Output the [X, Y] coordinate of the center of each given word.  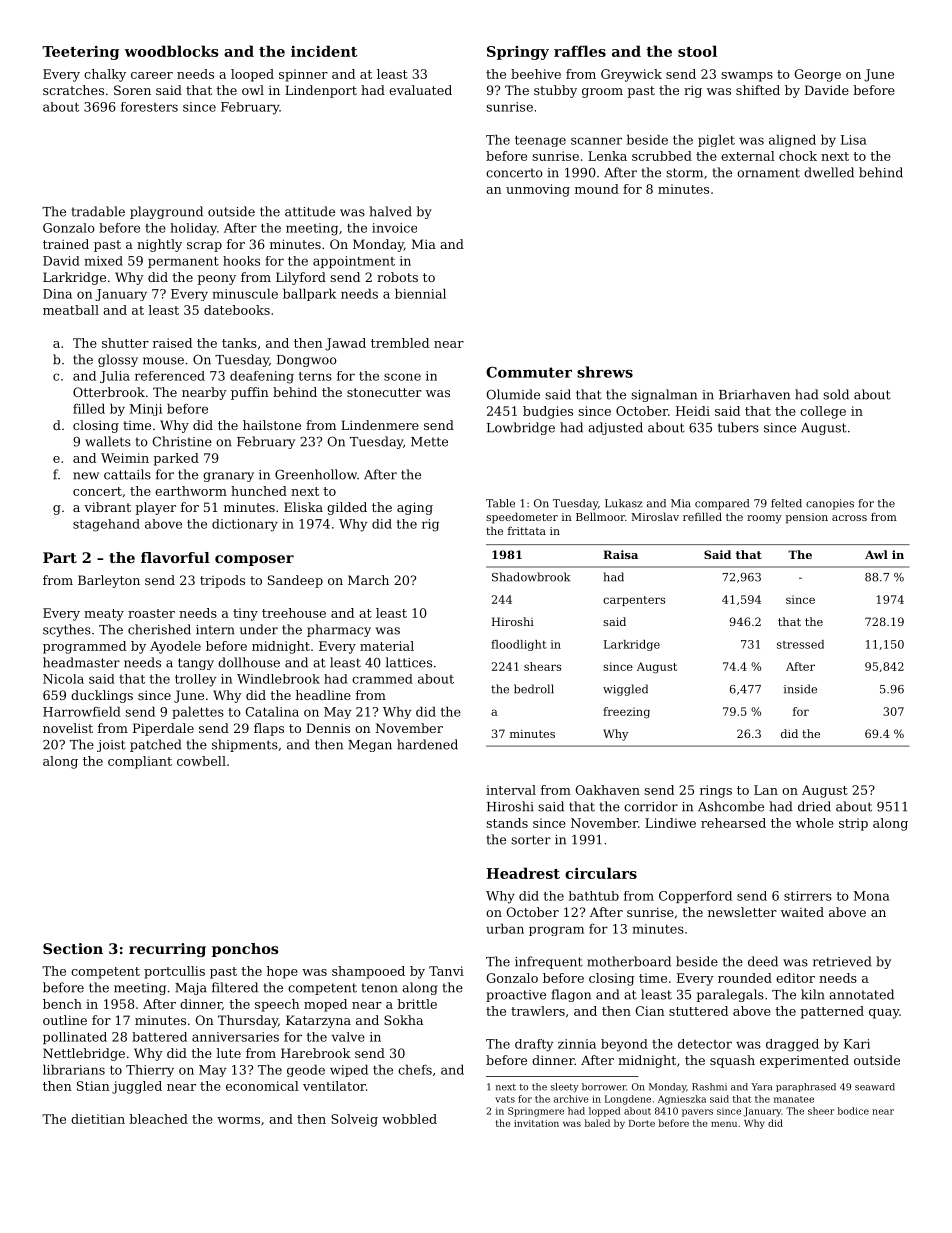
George [817, 75]
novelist [68, 728]
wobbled [409, 1119]
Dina [57, 294]
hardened [427, 744]
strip [853, 824]
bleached [158, 1119]
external [748, 156]
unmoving [538, 190]
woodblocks [171, 51]
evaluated [420, 90]
